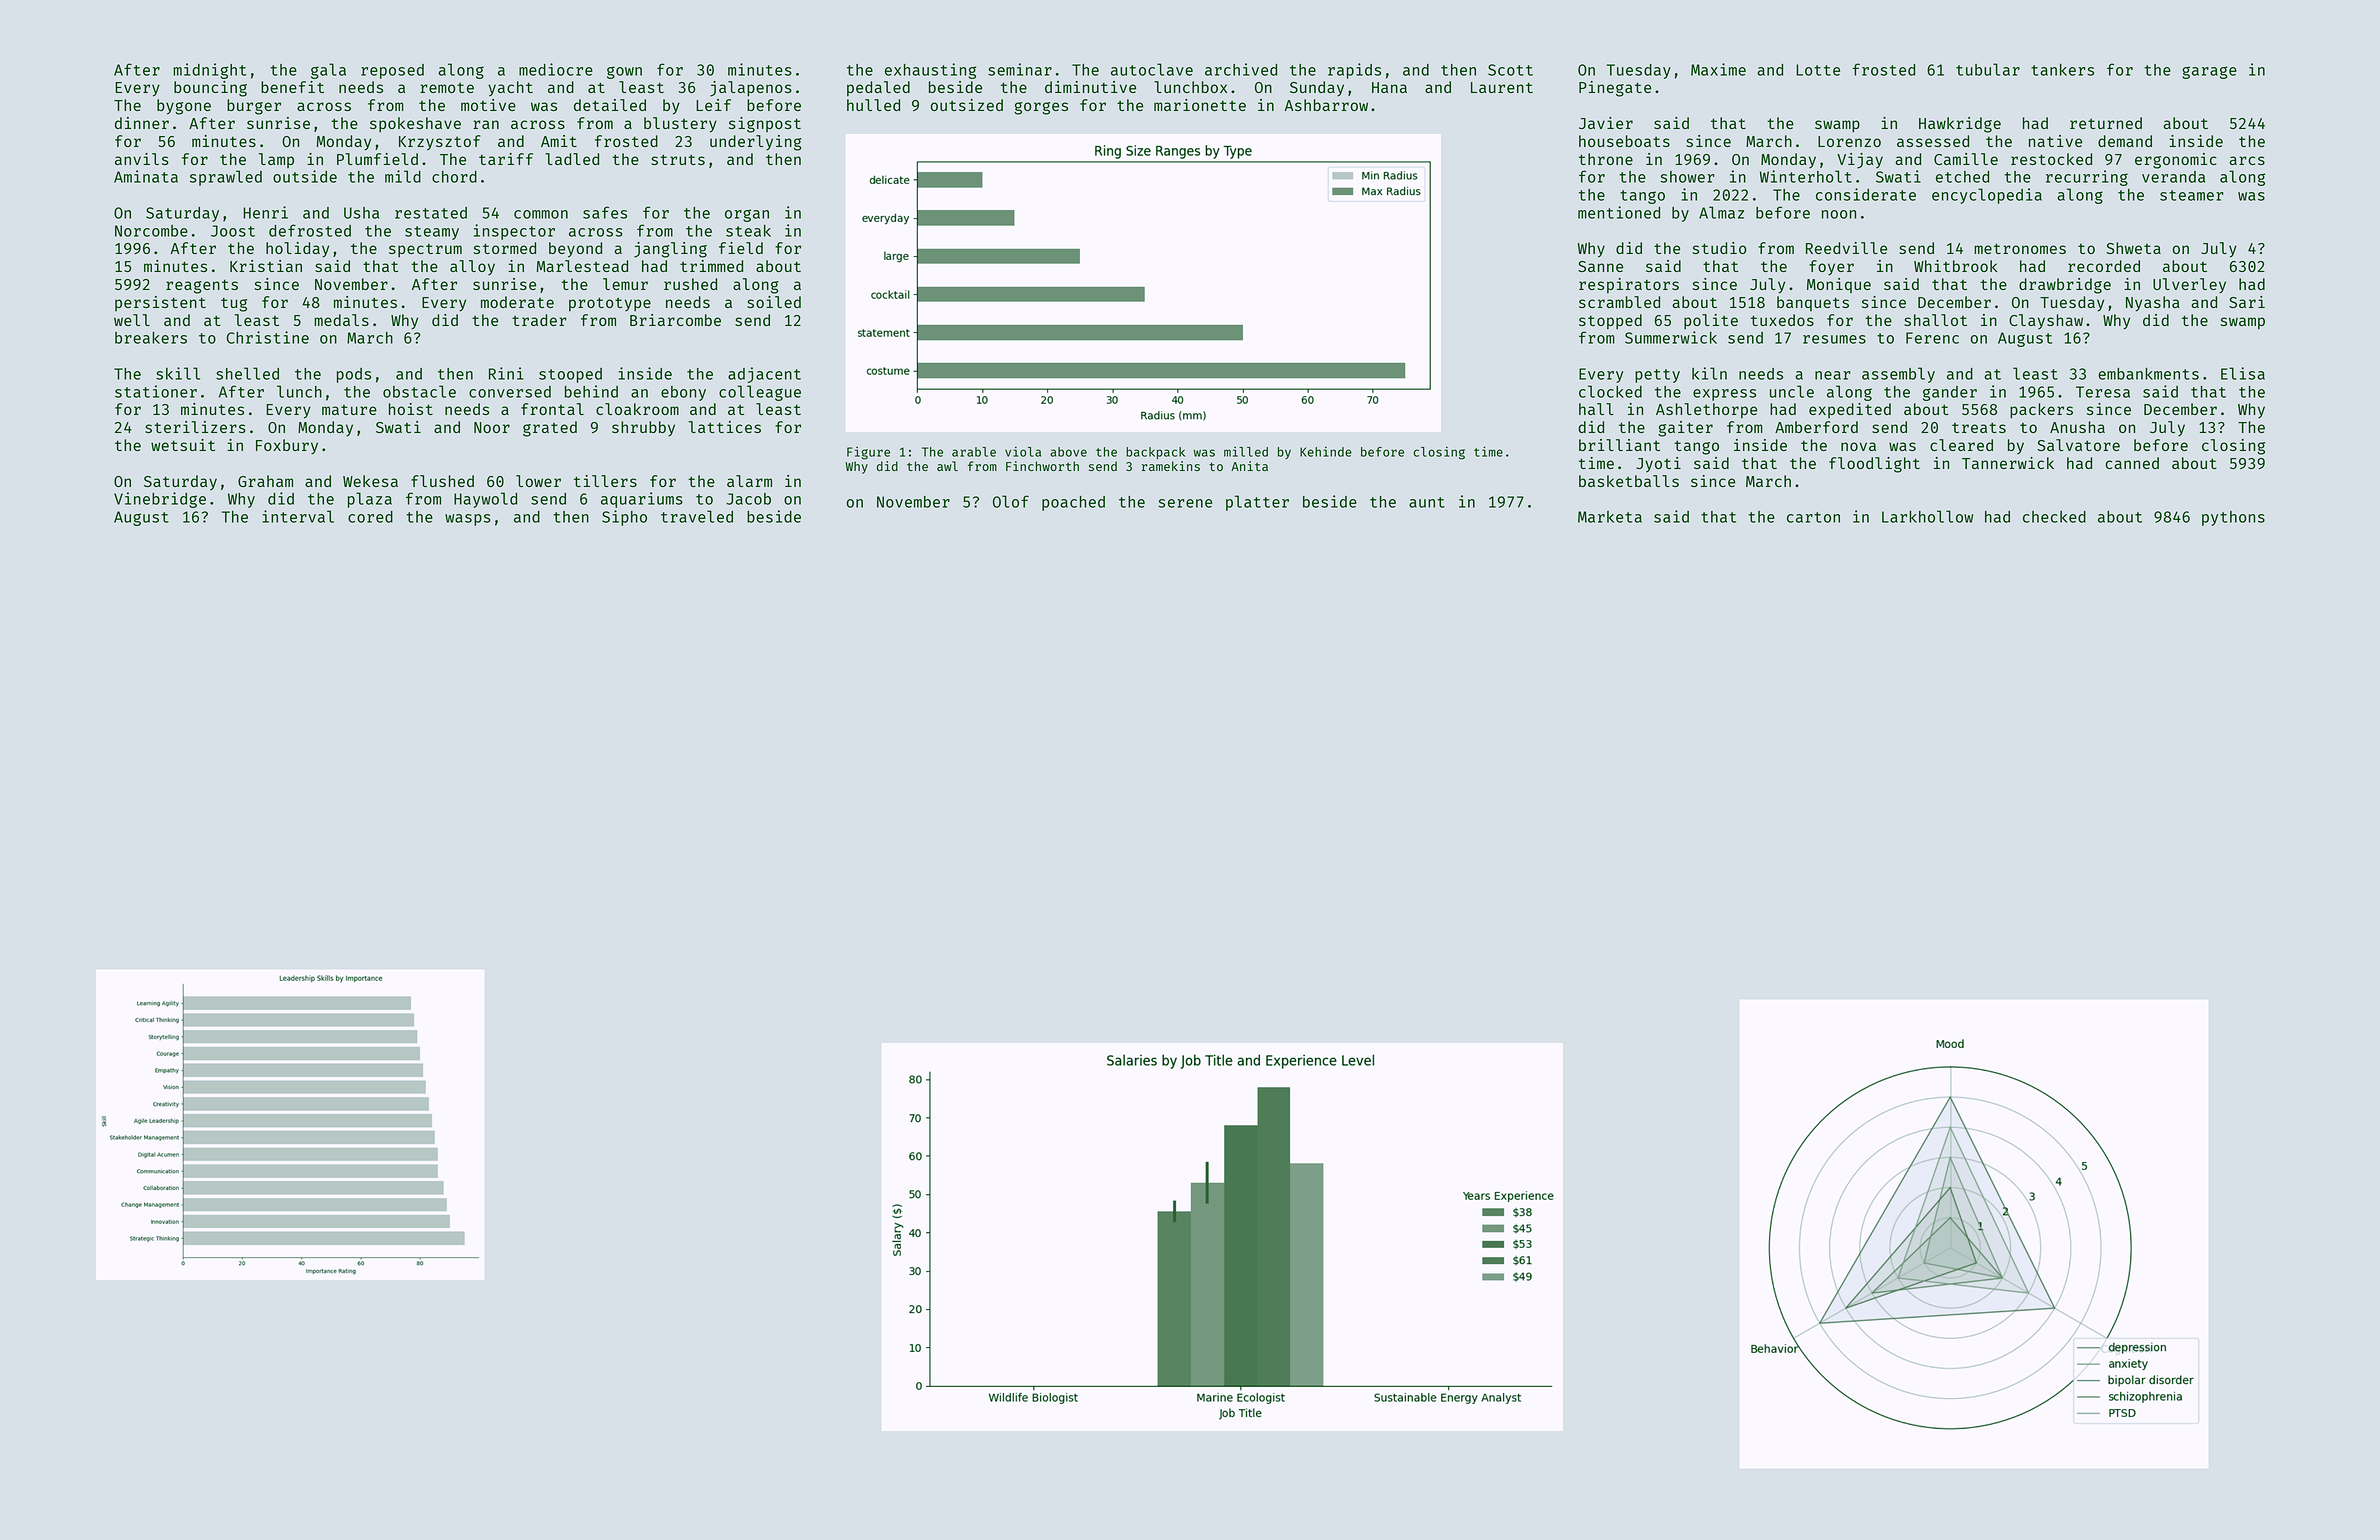  What do you see at coordinates (711, 266) in the image?
I see `trimmed` at bounding box center [711, 266].
